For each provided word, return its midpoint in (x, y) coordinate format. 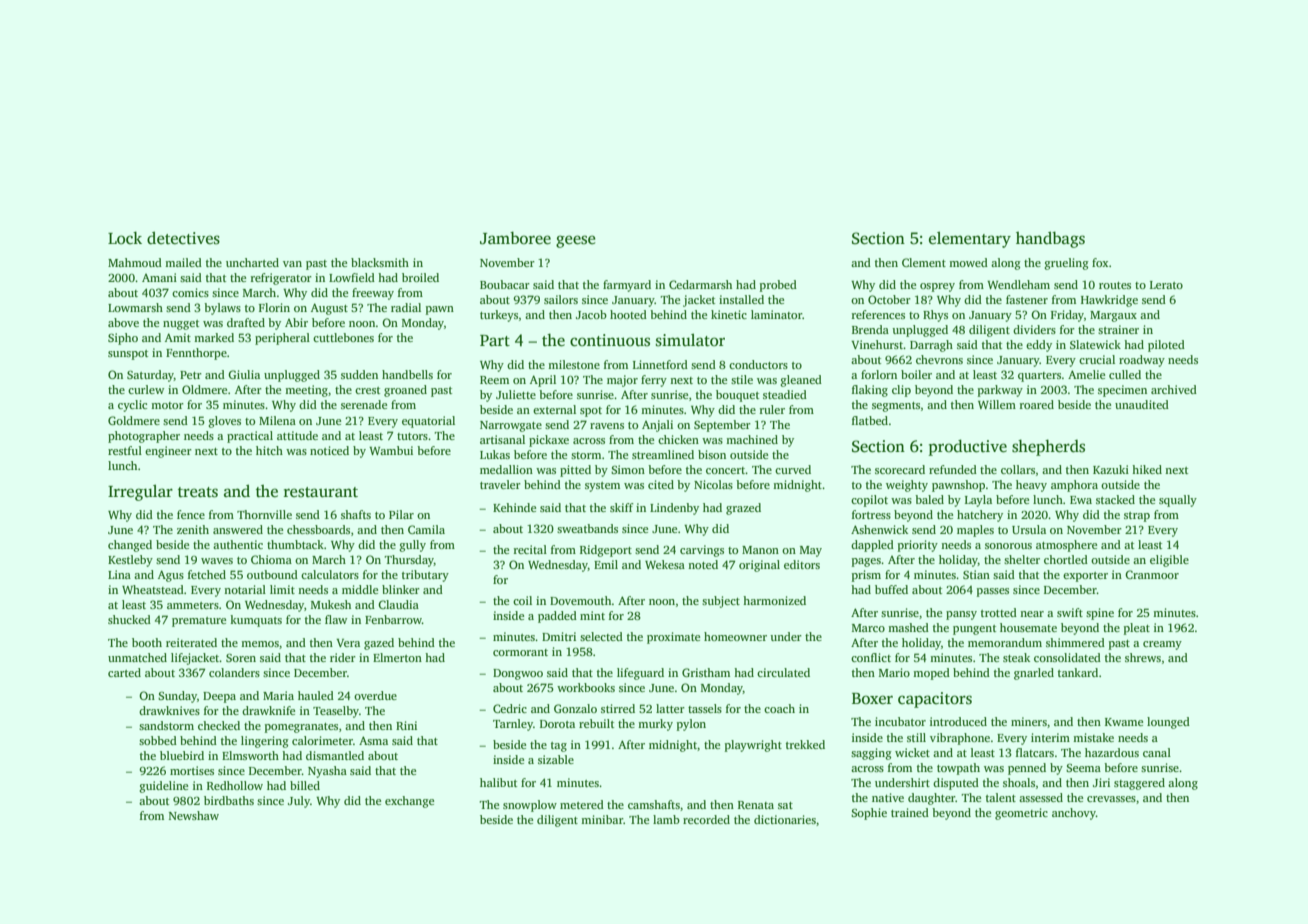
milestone (574, 364)
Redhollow (235, 785)
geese (576, 241)
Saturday (150, 376)
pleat (1137, 629)
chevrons (939, 359)
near (1032, 614)
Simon (628, 469)
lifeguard (640, 674)
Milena (277, 420)
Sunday (177, 697)
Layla (978, 501)
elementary (970, 239)
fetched (207, 574)
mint (592, 615)
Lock (125, 237)
